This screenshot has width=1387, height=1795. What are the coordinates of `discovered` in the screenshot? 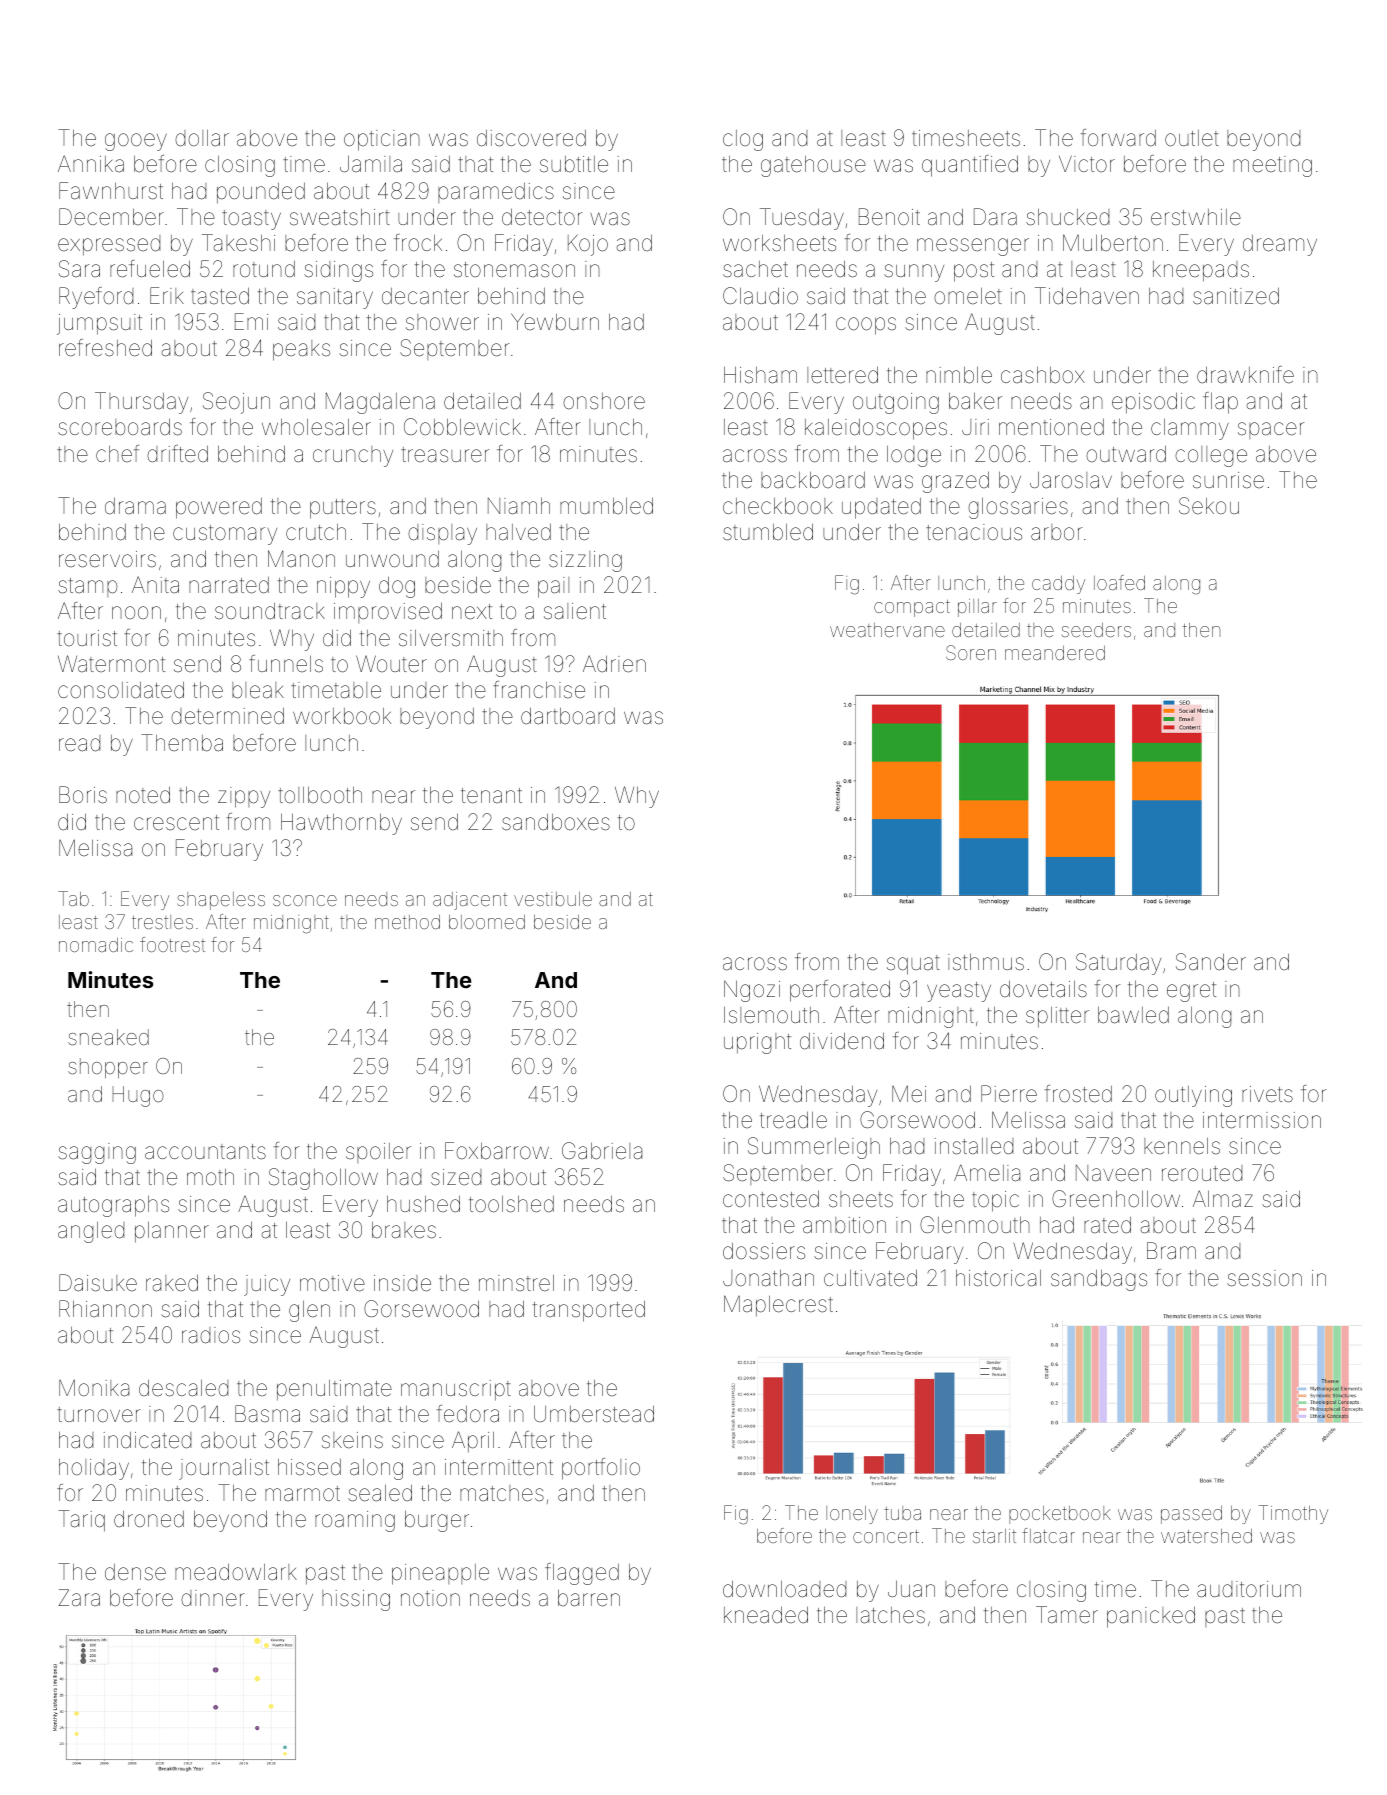 It's located at (531, 138).
